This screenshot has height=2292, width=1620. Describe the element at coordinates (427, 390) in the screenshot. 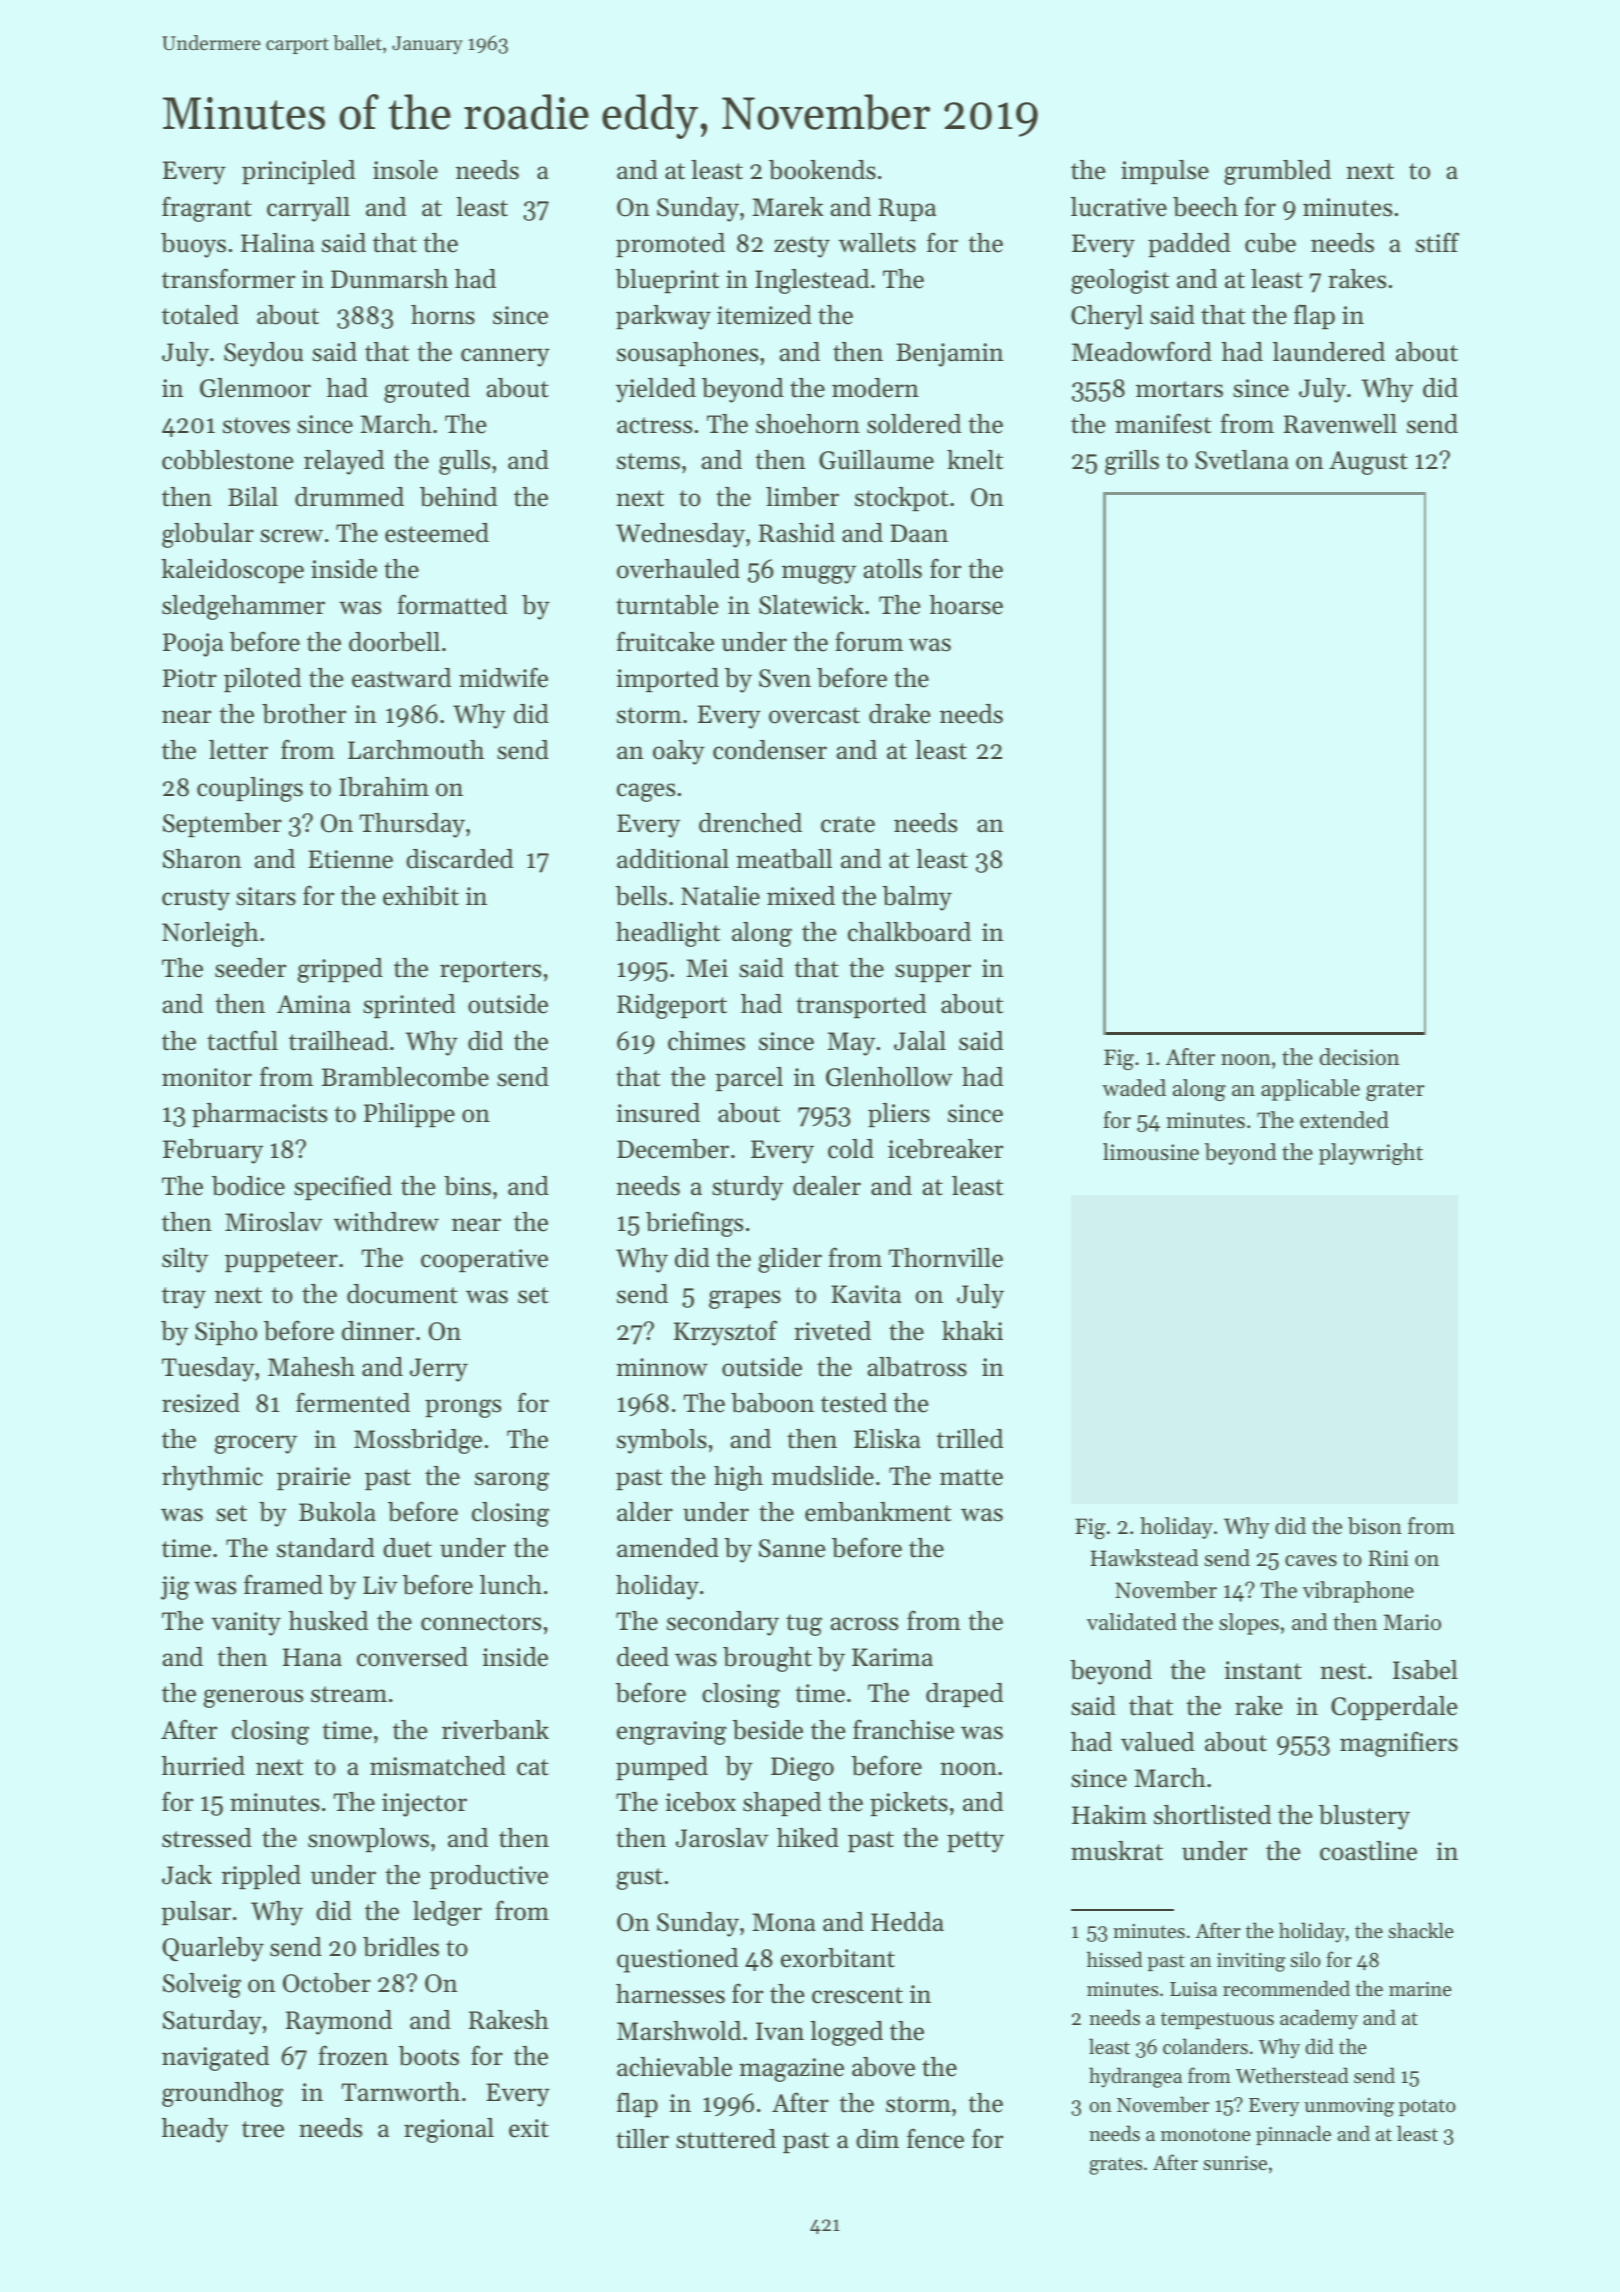

I see `grouted` at that location.
